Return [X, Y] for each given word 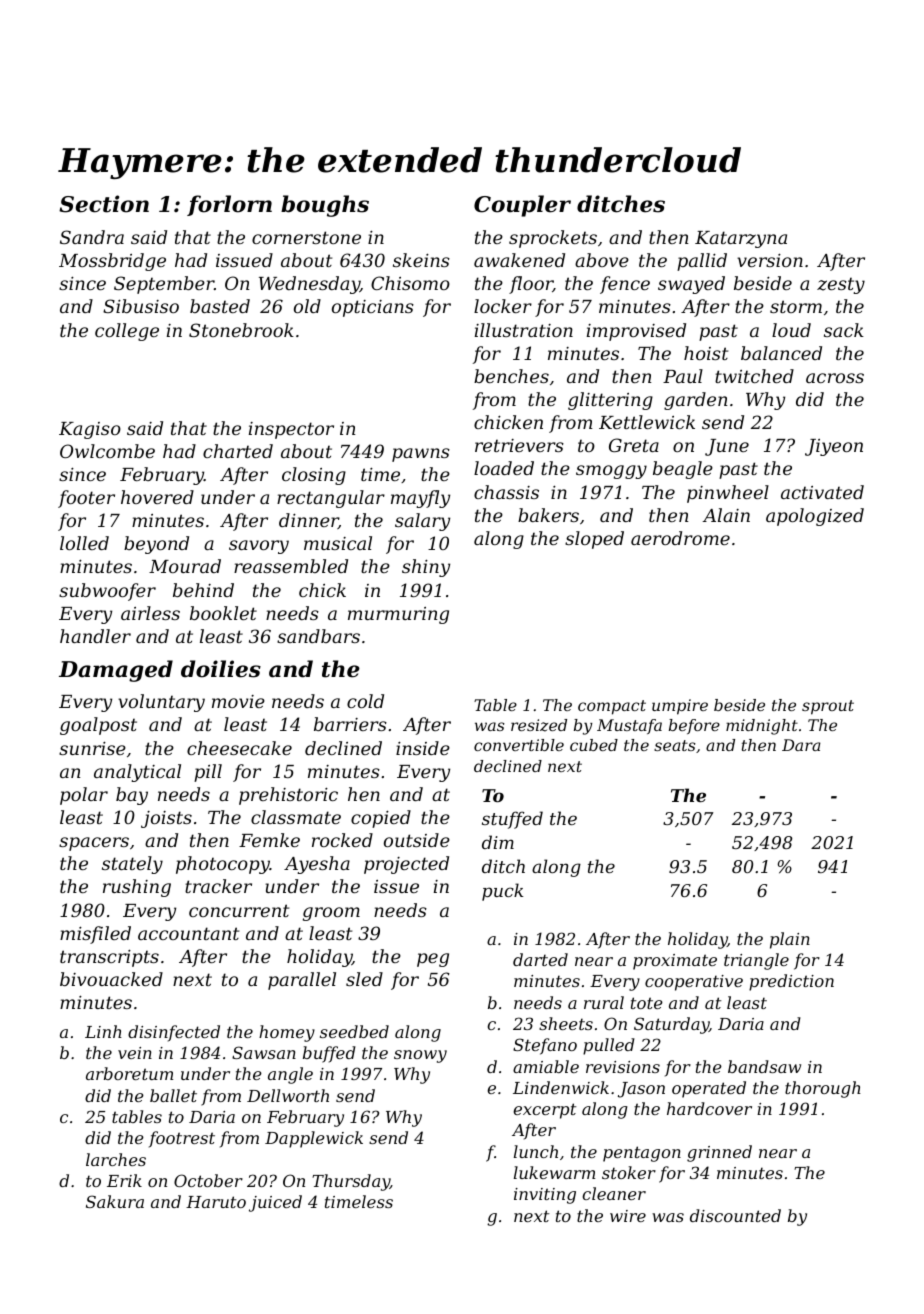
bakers [548, 515]
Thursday [351, 1182]
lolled [84, 543]
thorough [823, 1089]
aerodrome [680, 538]
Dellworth [288, 1095]
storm [796, 306]
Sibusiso [141, 306]
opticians [373, 308]
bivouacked [111, 979]
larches [116, 1159]
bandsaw [764, 1066]
